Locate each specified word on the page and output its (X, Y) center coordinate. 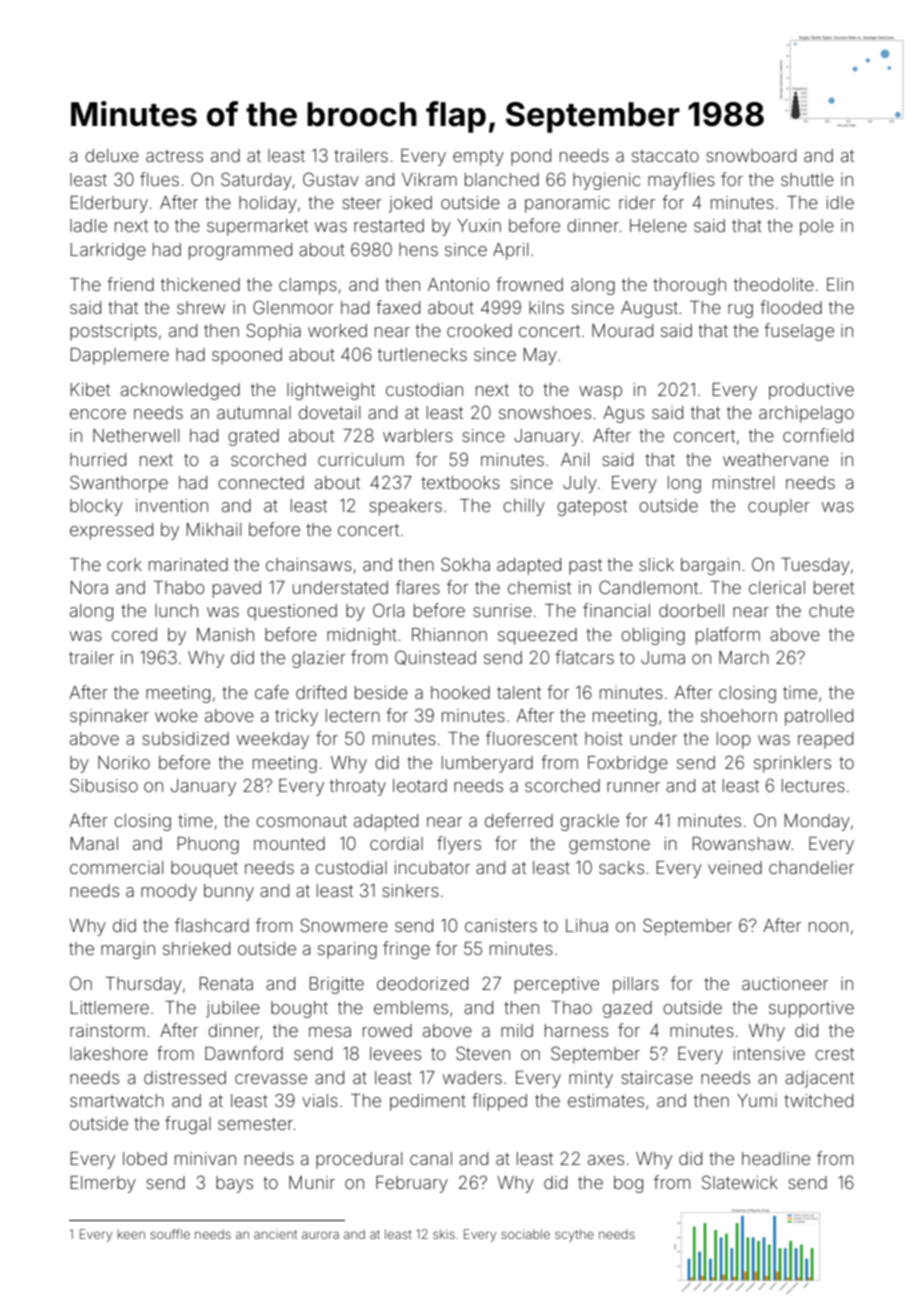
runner (633, 787)
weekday (273, 740)
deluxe (112, 155)
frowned (529, 284)
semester (255, 1124)
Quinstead (435, 657)
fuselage (799, 332)
